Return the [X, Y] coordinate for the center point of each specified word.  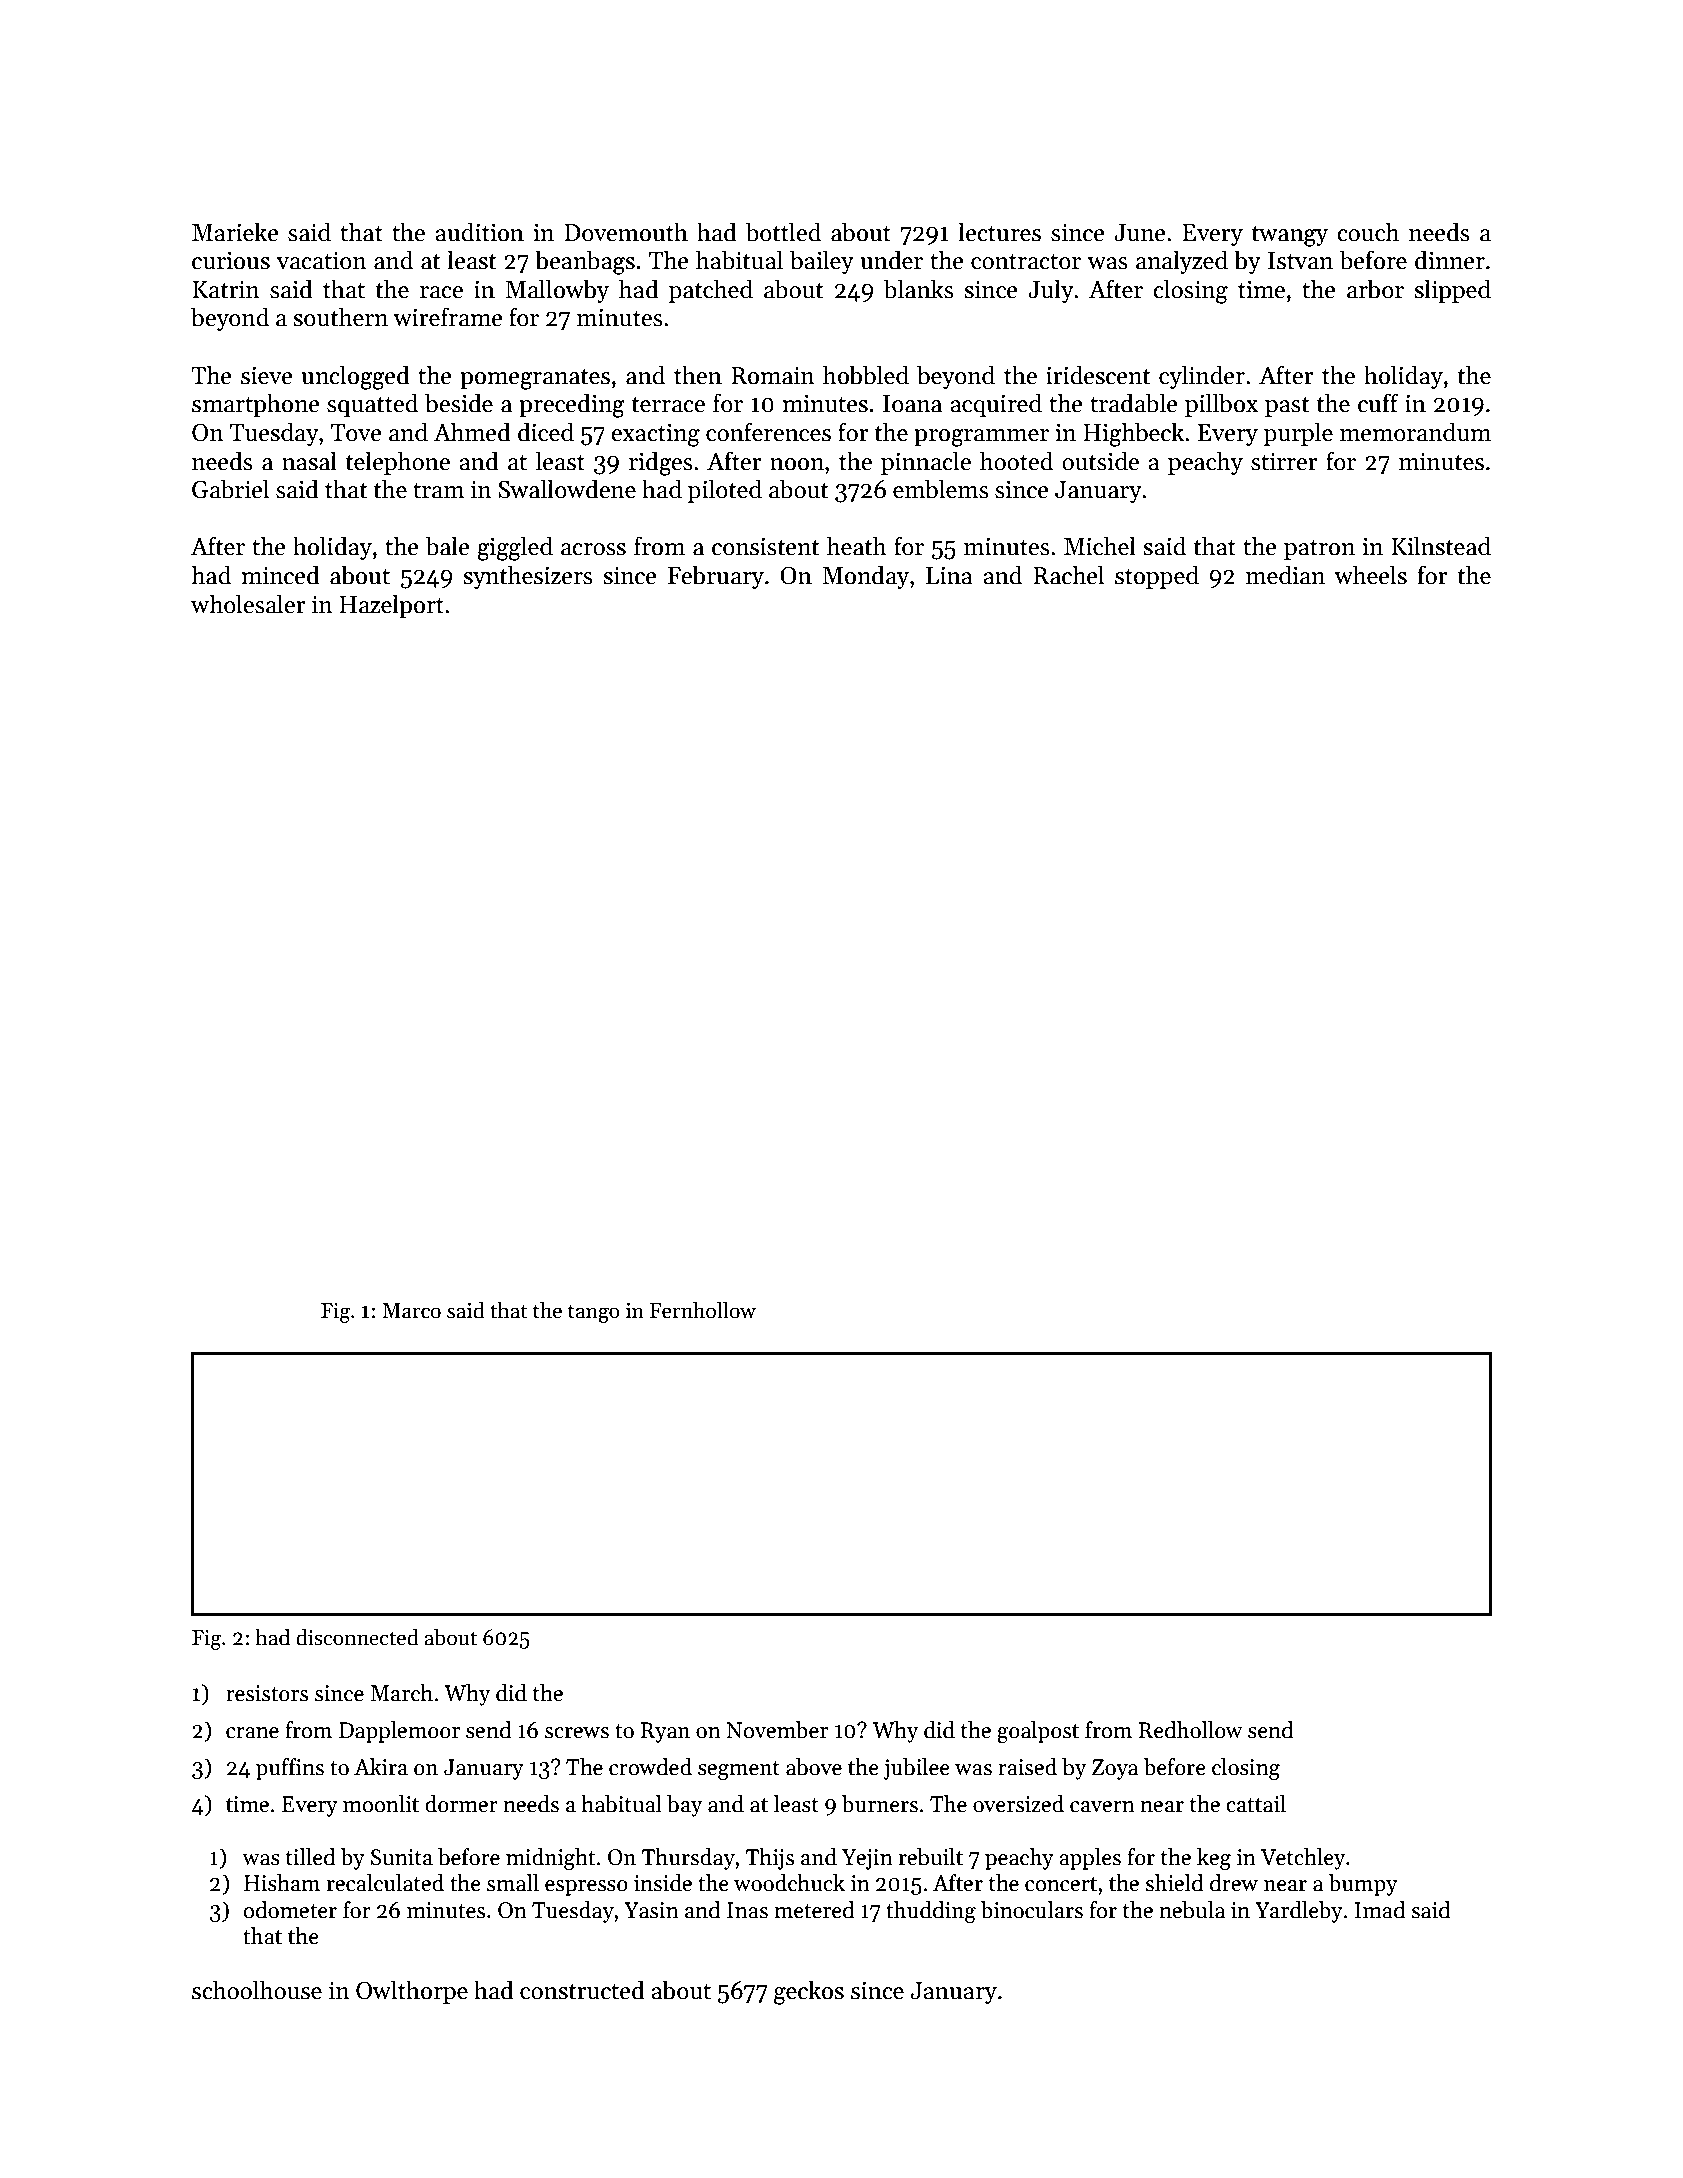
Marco [411, 1311]
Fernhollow [703, 1310]
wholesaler [248, 604]
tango [594, 1314]
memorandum [1415, 432]
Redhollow [1190, 1730]
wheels [1370, 575]
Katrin [226, 290]
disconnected [357, 1637]
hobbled [866, 375]
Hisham [282, 1883]
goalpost [1038, 1732]
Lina [949, 576]
